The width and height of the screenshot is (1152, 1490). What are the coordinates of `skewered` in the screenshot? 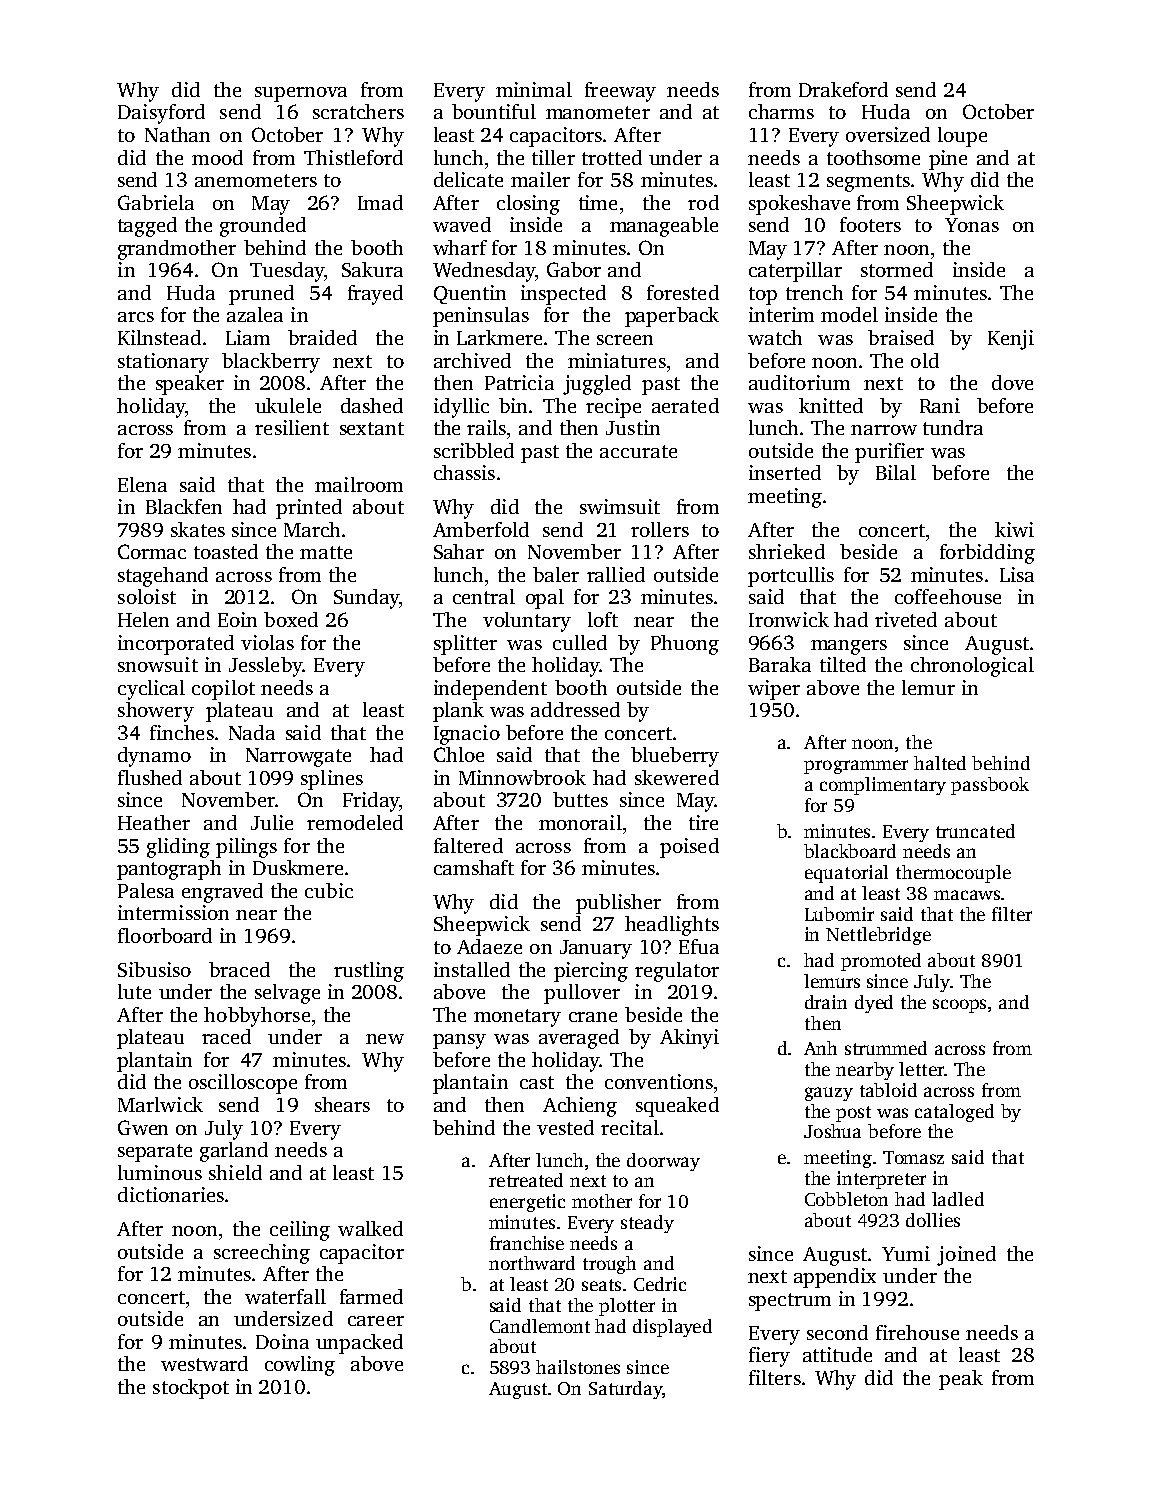 It's located at (677, 777).
